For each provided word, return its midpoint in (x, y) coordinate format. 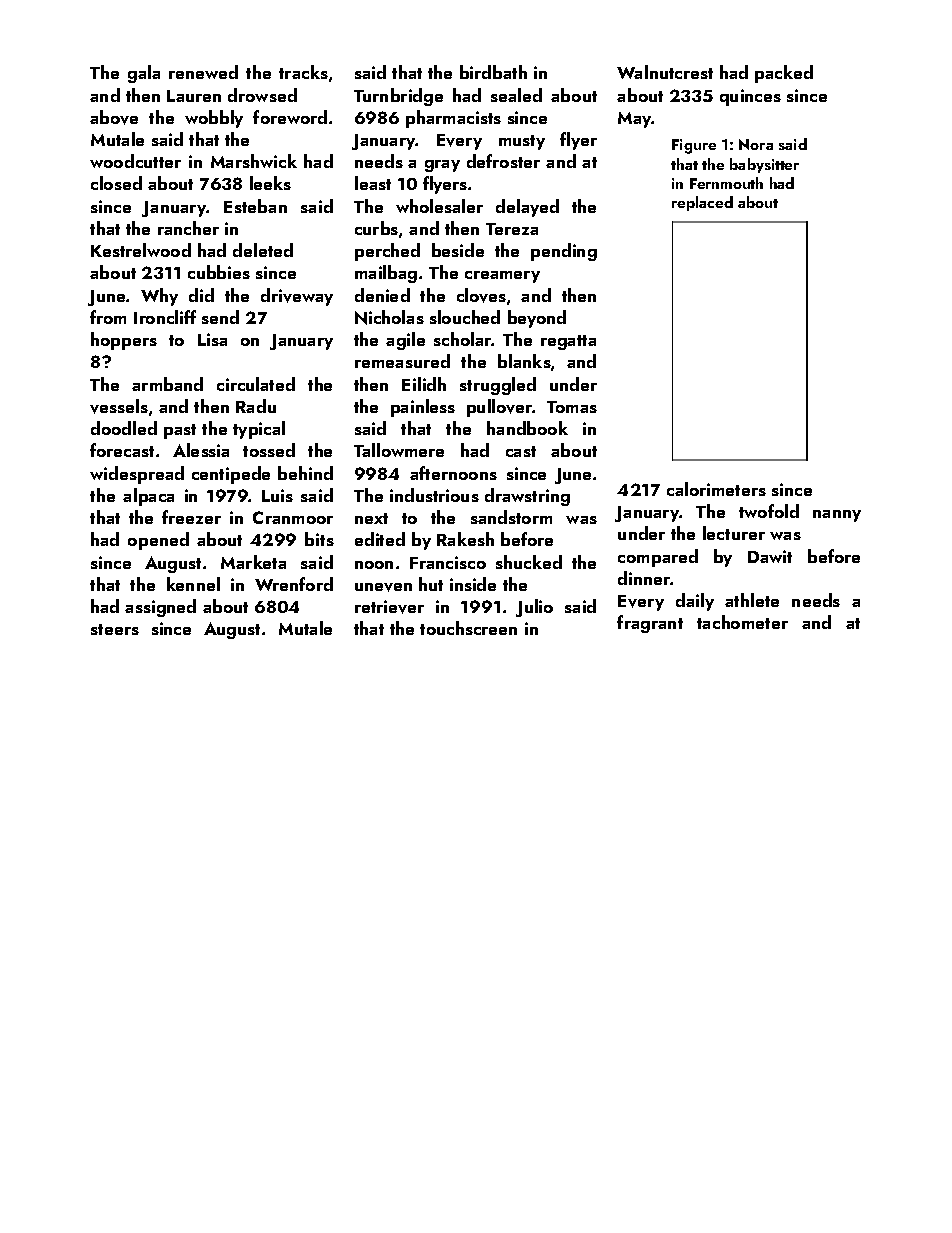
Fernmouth (726, 183)
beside (458, 250)
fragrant (650, 624)
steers (115, 629)
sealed (516, 95)
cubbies (219, 272)
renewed (203, 72)
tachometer (742, 622)
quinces (750, 97)
